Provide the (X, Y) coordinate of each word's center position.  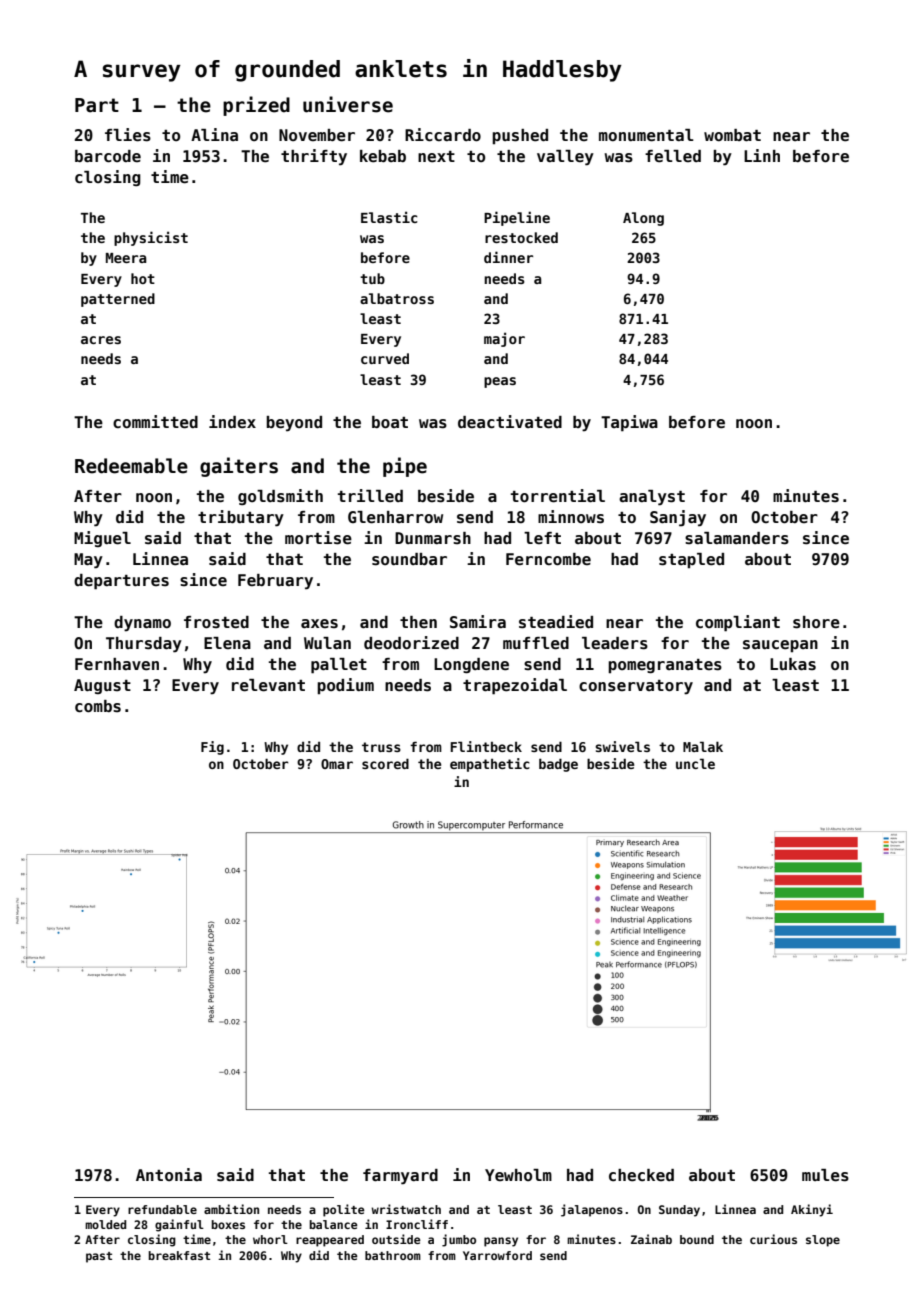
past (99, 1257)
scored (385, 763)
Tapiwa (629, 423)
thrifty (314, 157)
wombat (732, 135)
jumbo (459, 1240)
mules (825, 1175)
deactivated (510, 422)
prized (256, 106)
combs (98, 706)
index (232, 422)
